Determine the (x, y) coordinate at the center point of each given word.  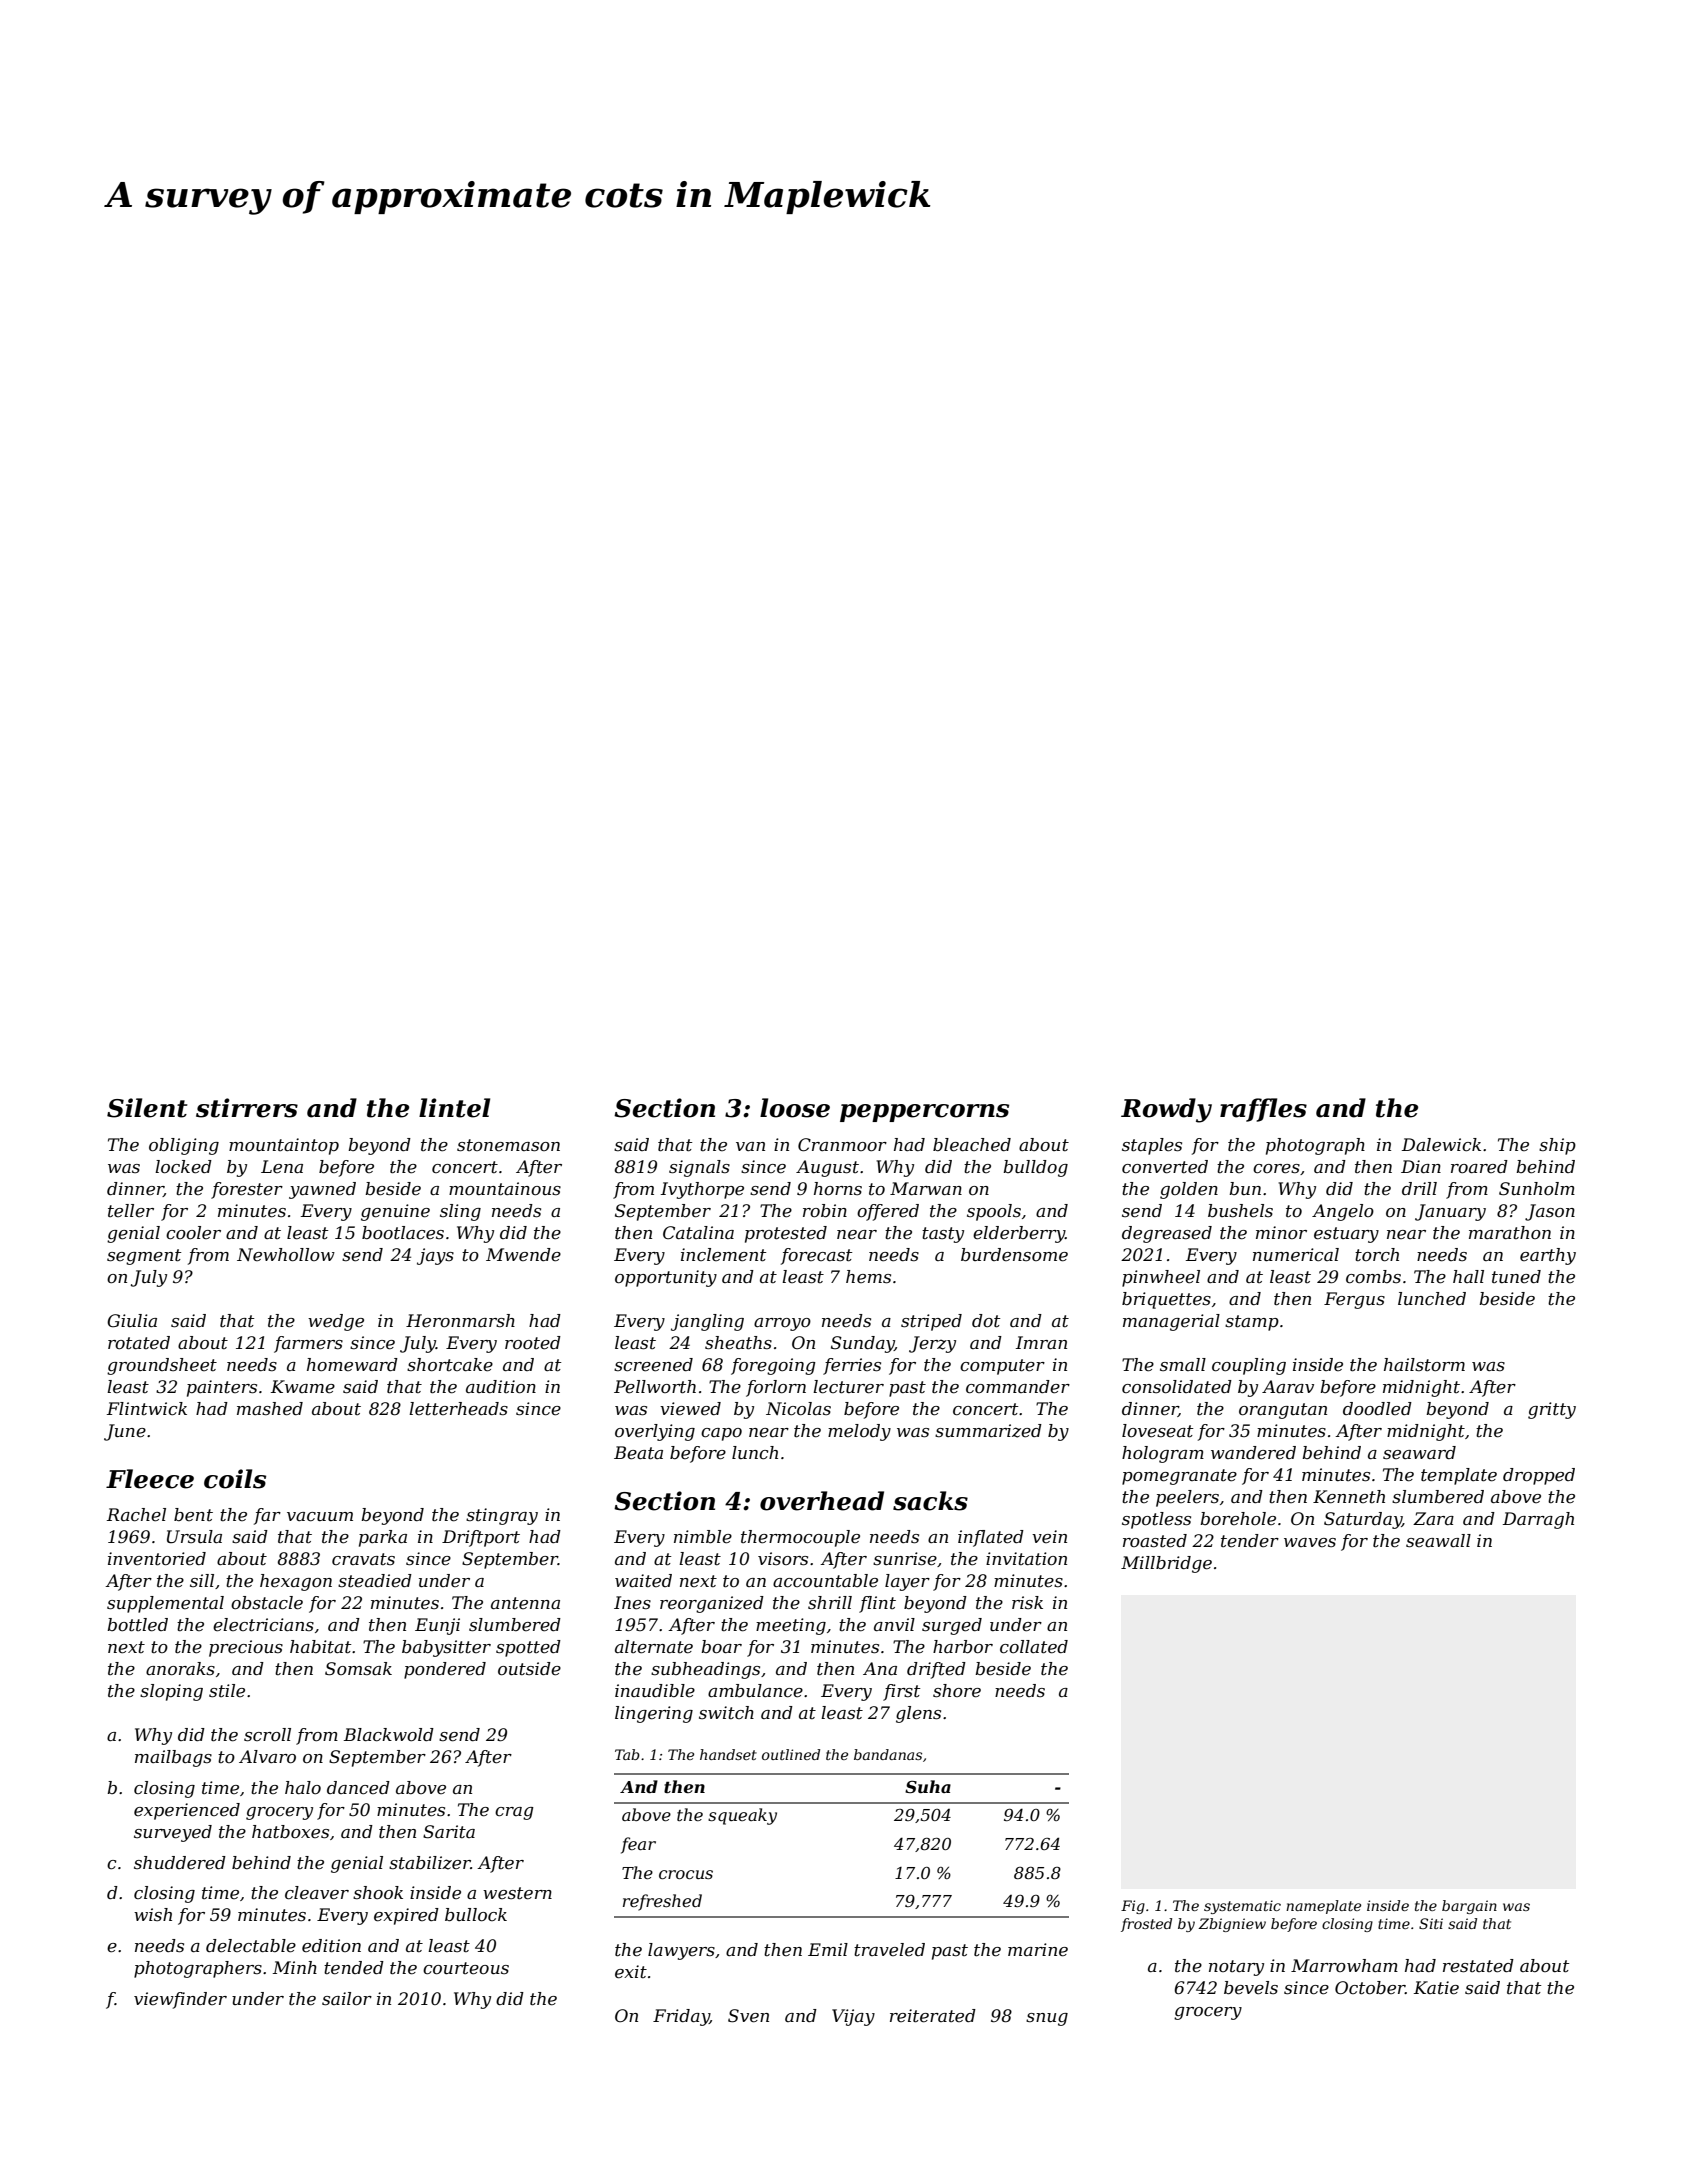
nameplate (1323, 1907)
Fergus (1354, 1300)
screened (653, 1365)
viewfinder (180, 2000)
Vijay (853, 2017)
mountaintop (284, 1146)
